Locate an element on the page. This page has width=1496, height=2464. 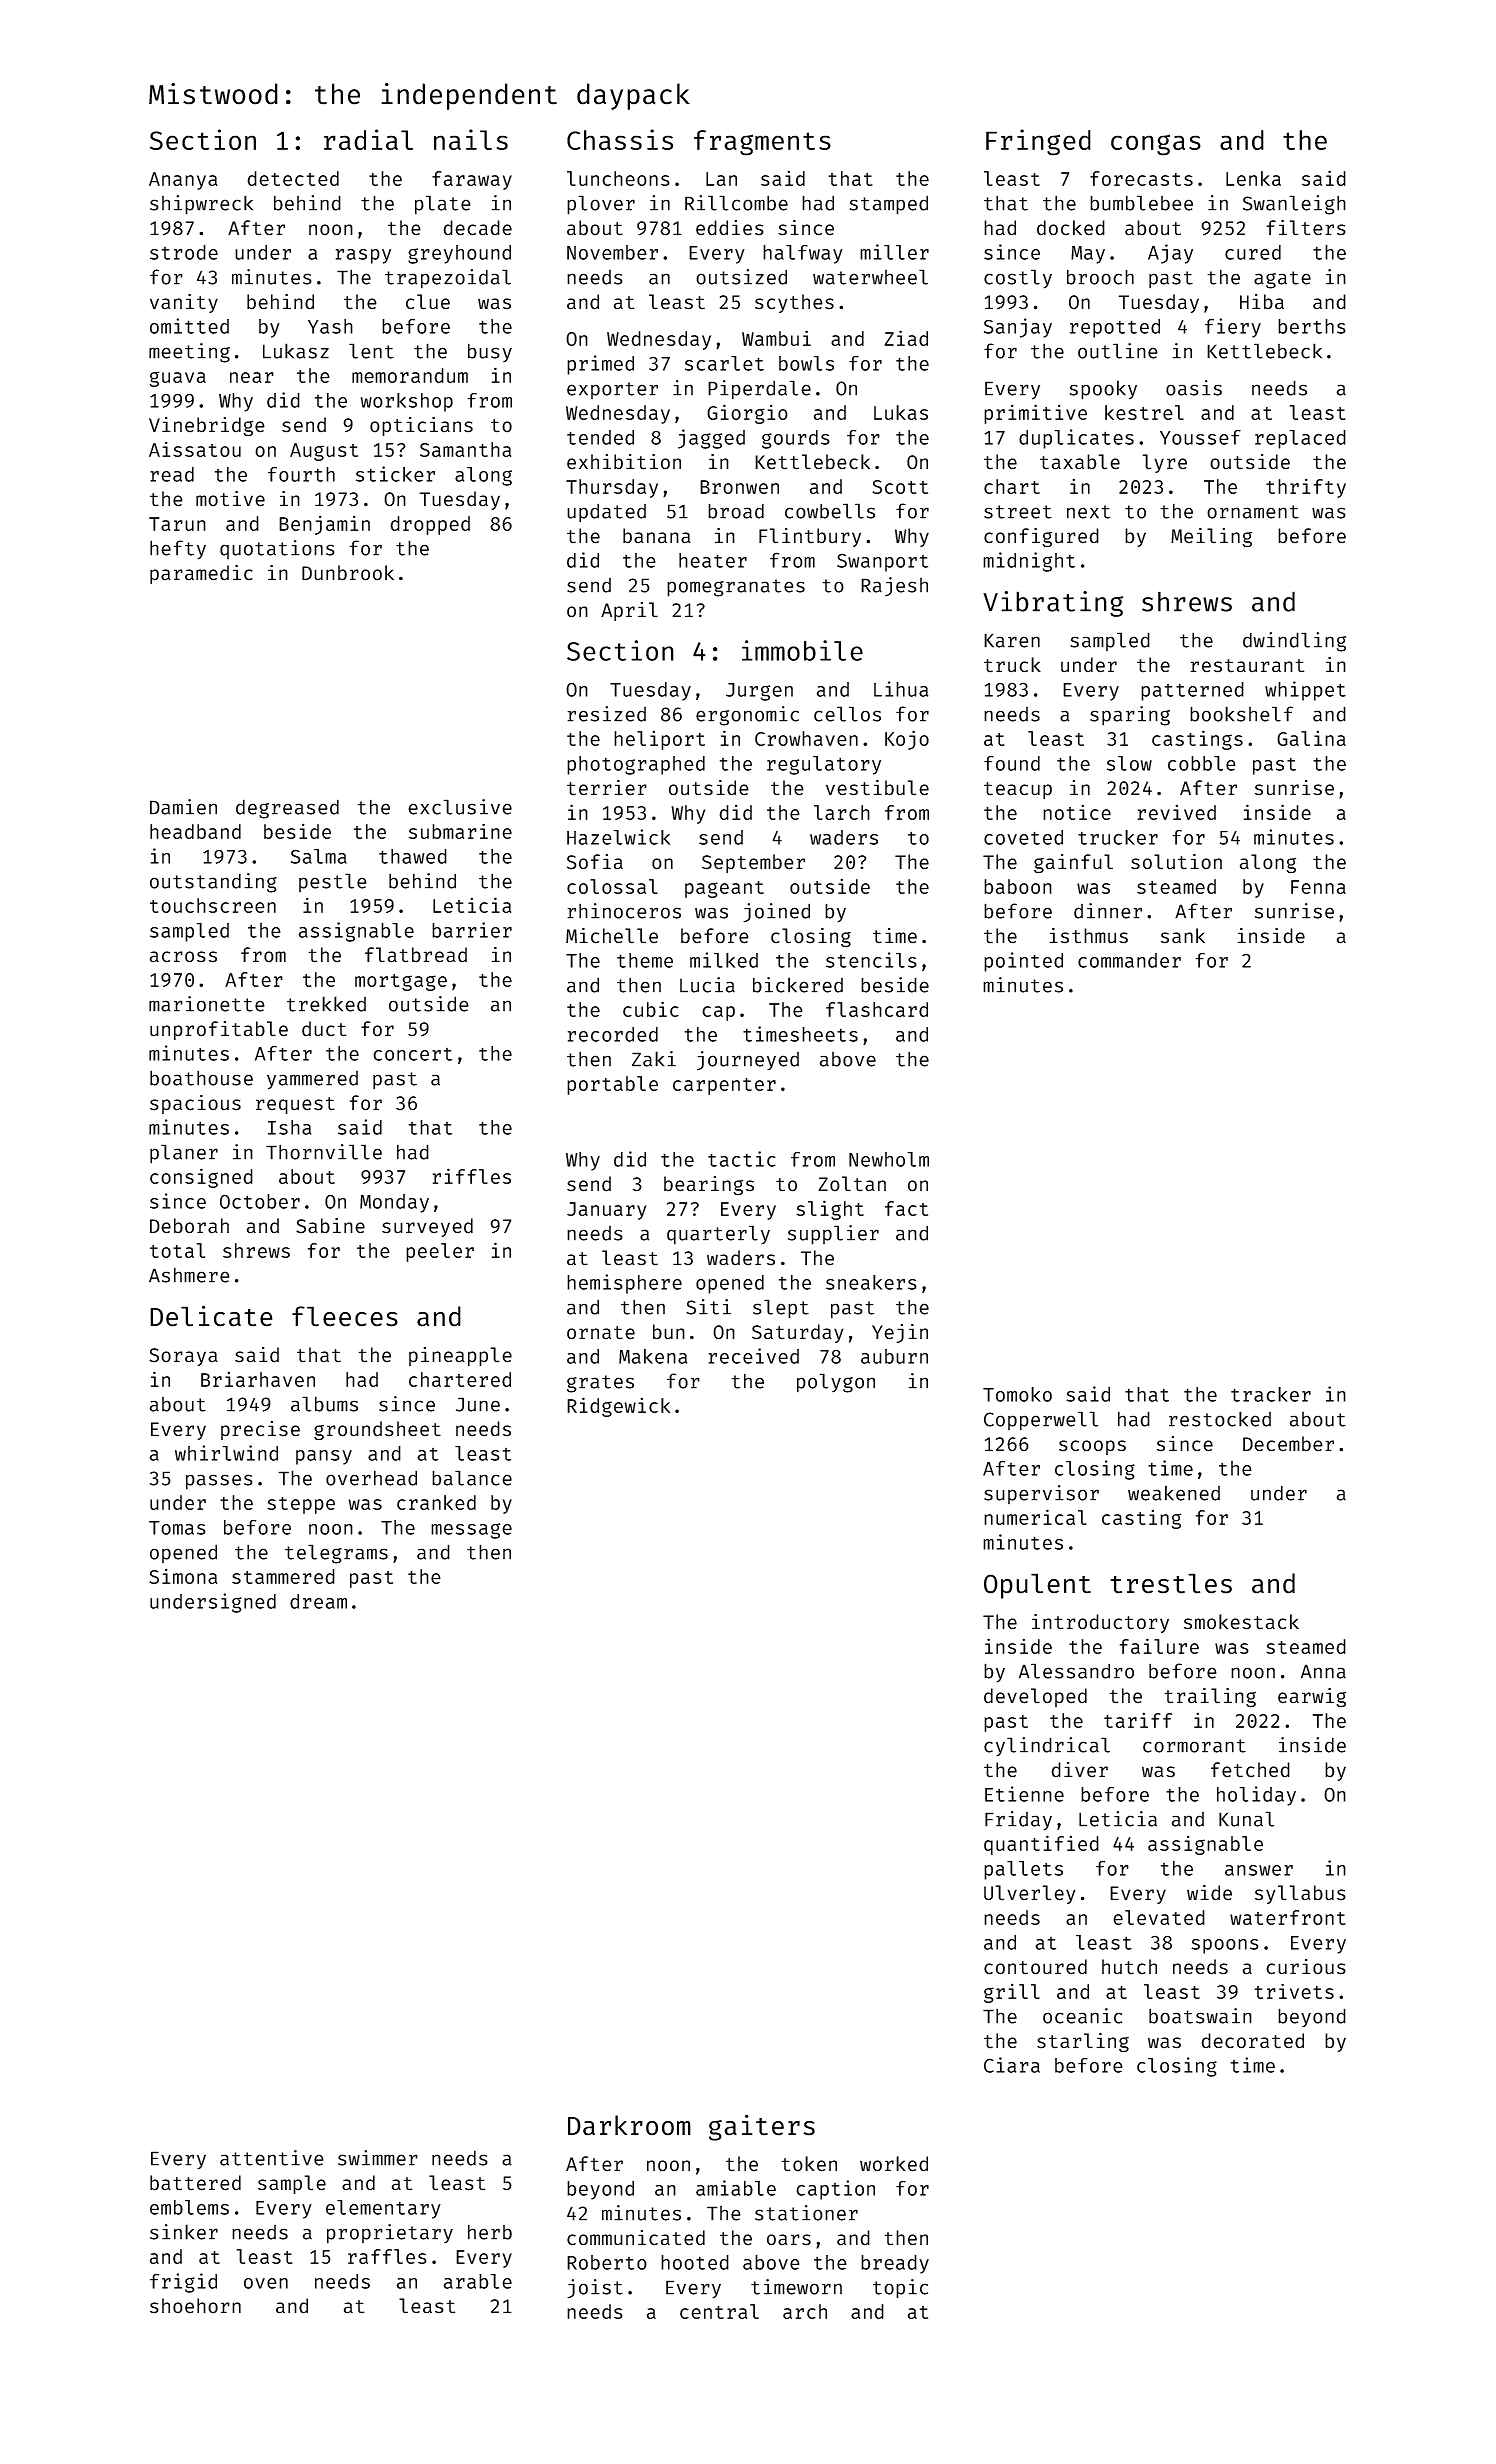
Ridgewick is located at coordinates (618, 1407).
